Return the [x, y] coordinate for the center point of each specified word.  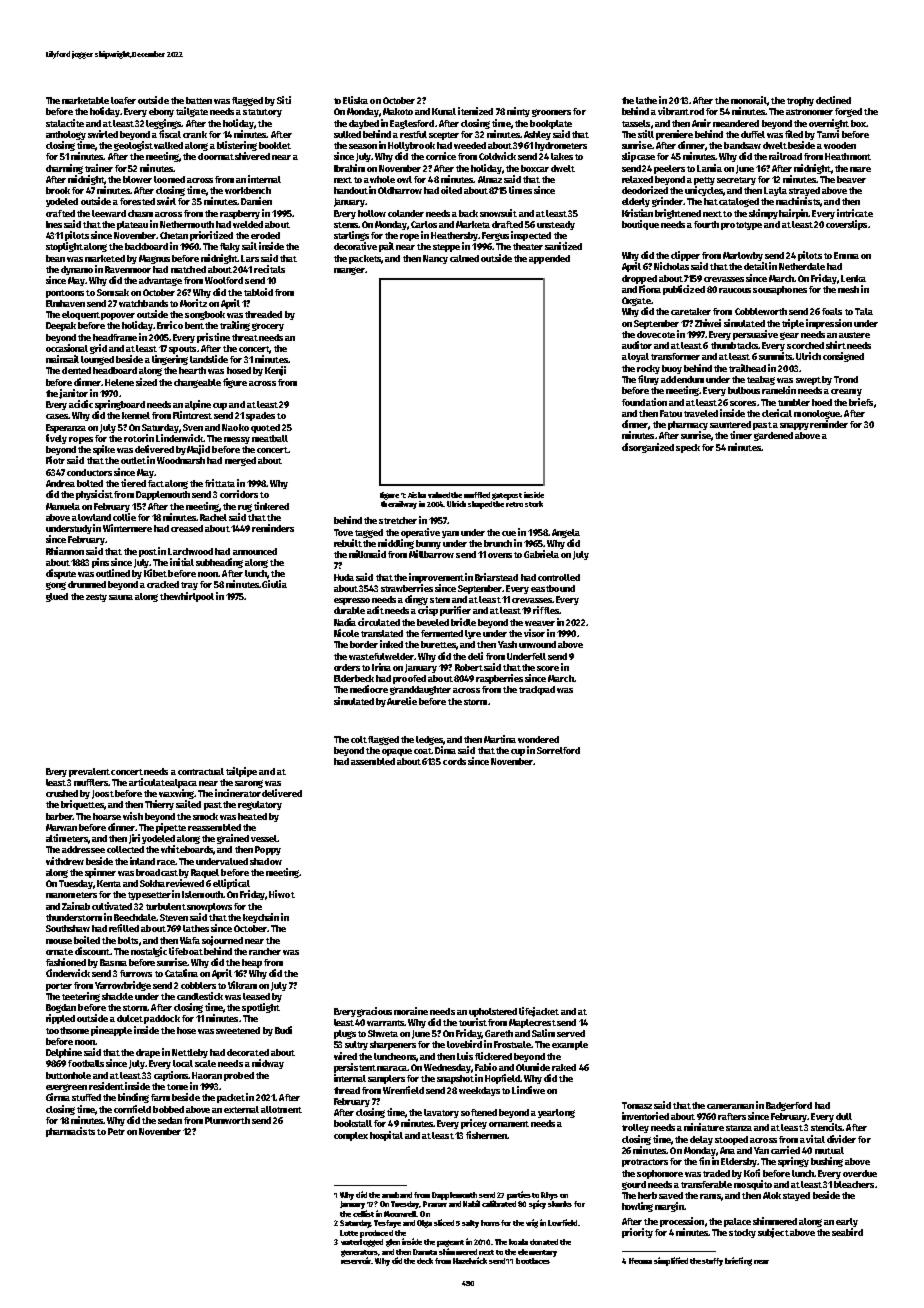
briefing [738, 1261]
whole [382, 179]
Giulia [274, 584]
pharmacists [70, 1132]
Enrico [170, 325]
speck [688, 448]
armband [397, 1195]
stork [534, 504]
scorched [805, 345]
